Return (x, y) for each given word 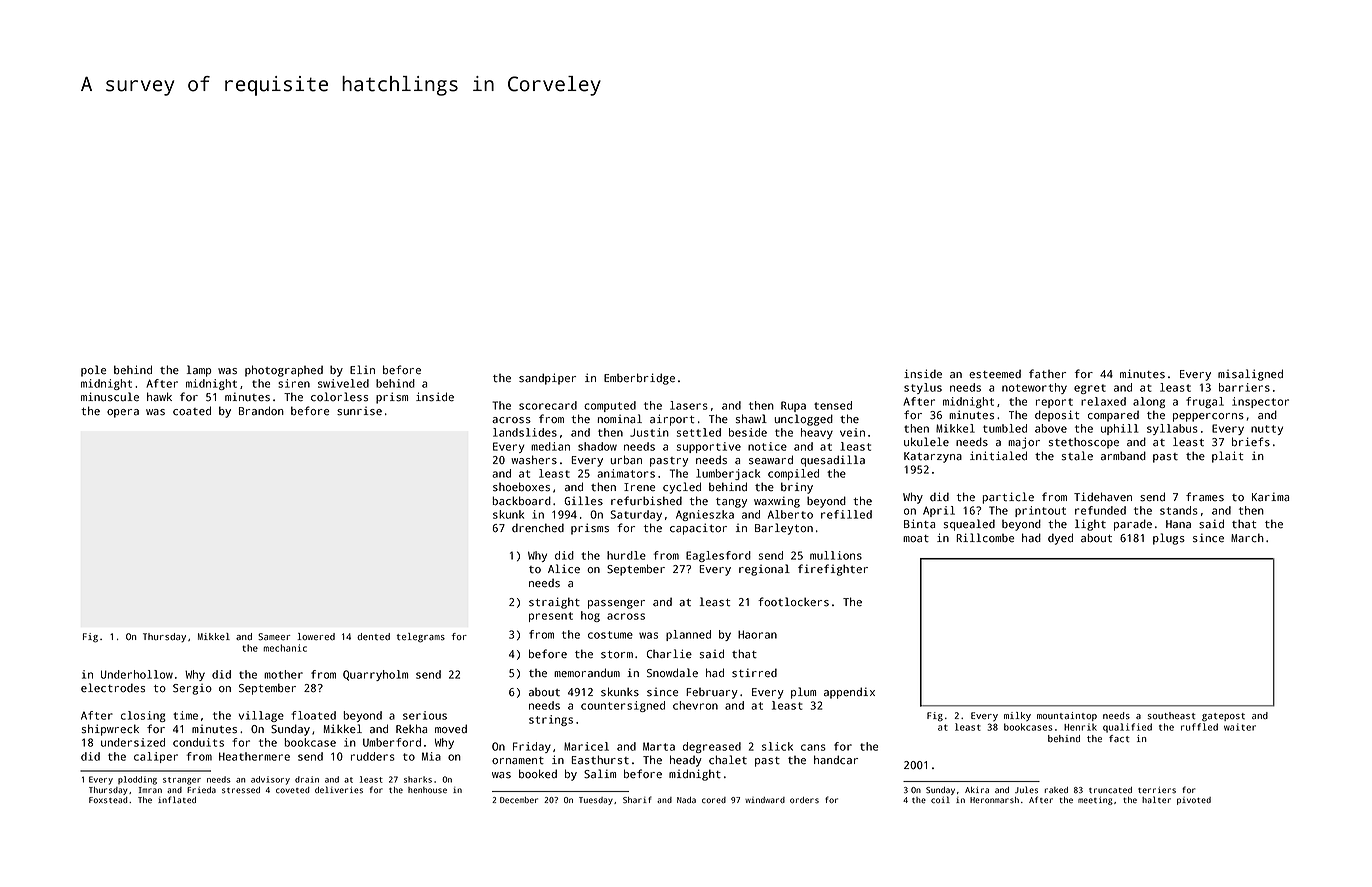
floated (313, 715)
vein (852, 432)
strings (551, 720)
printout (1040, 511)
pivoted (1194, 801)
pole (93, 371)
